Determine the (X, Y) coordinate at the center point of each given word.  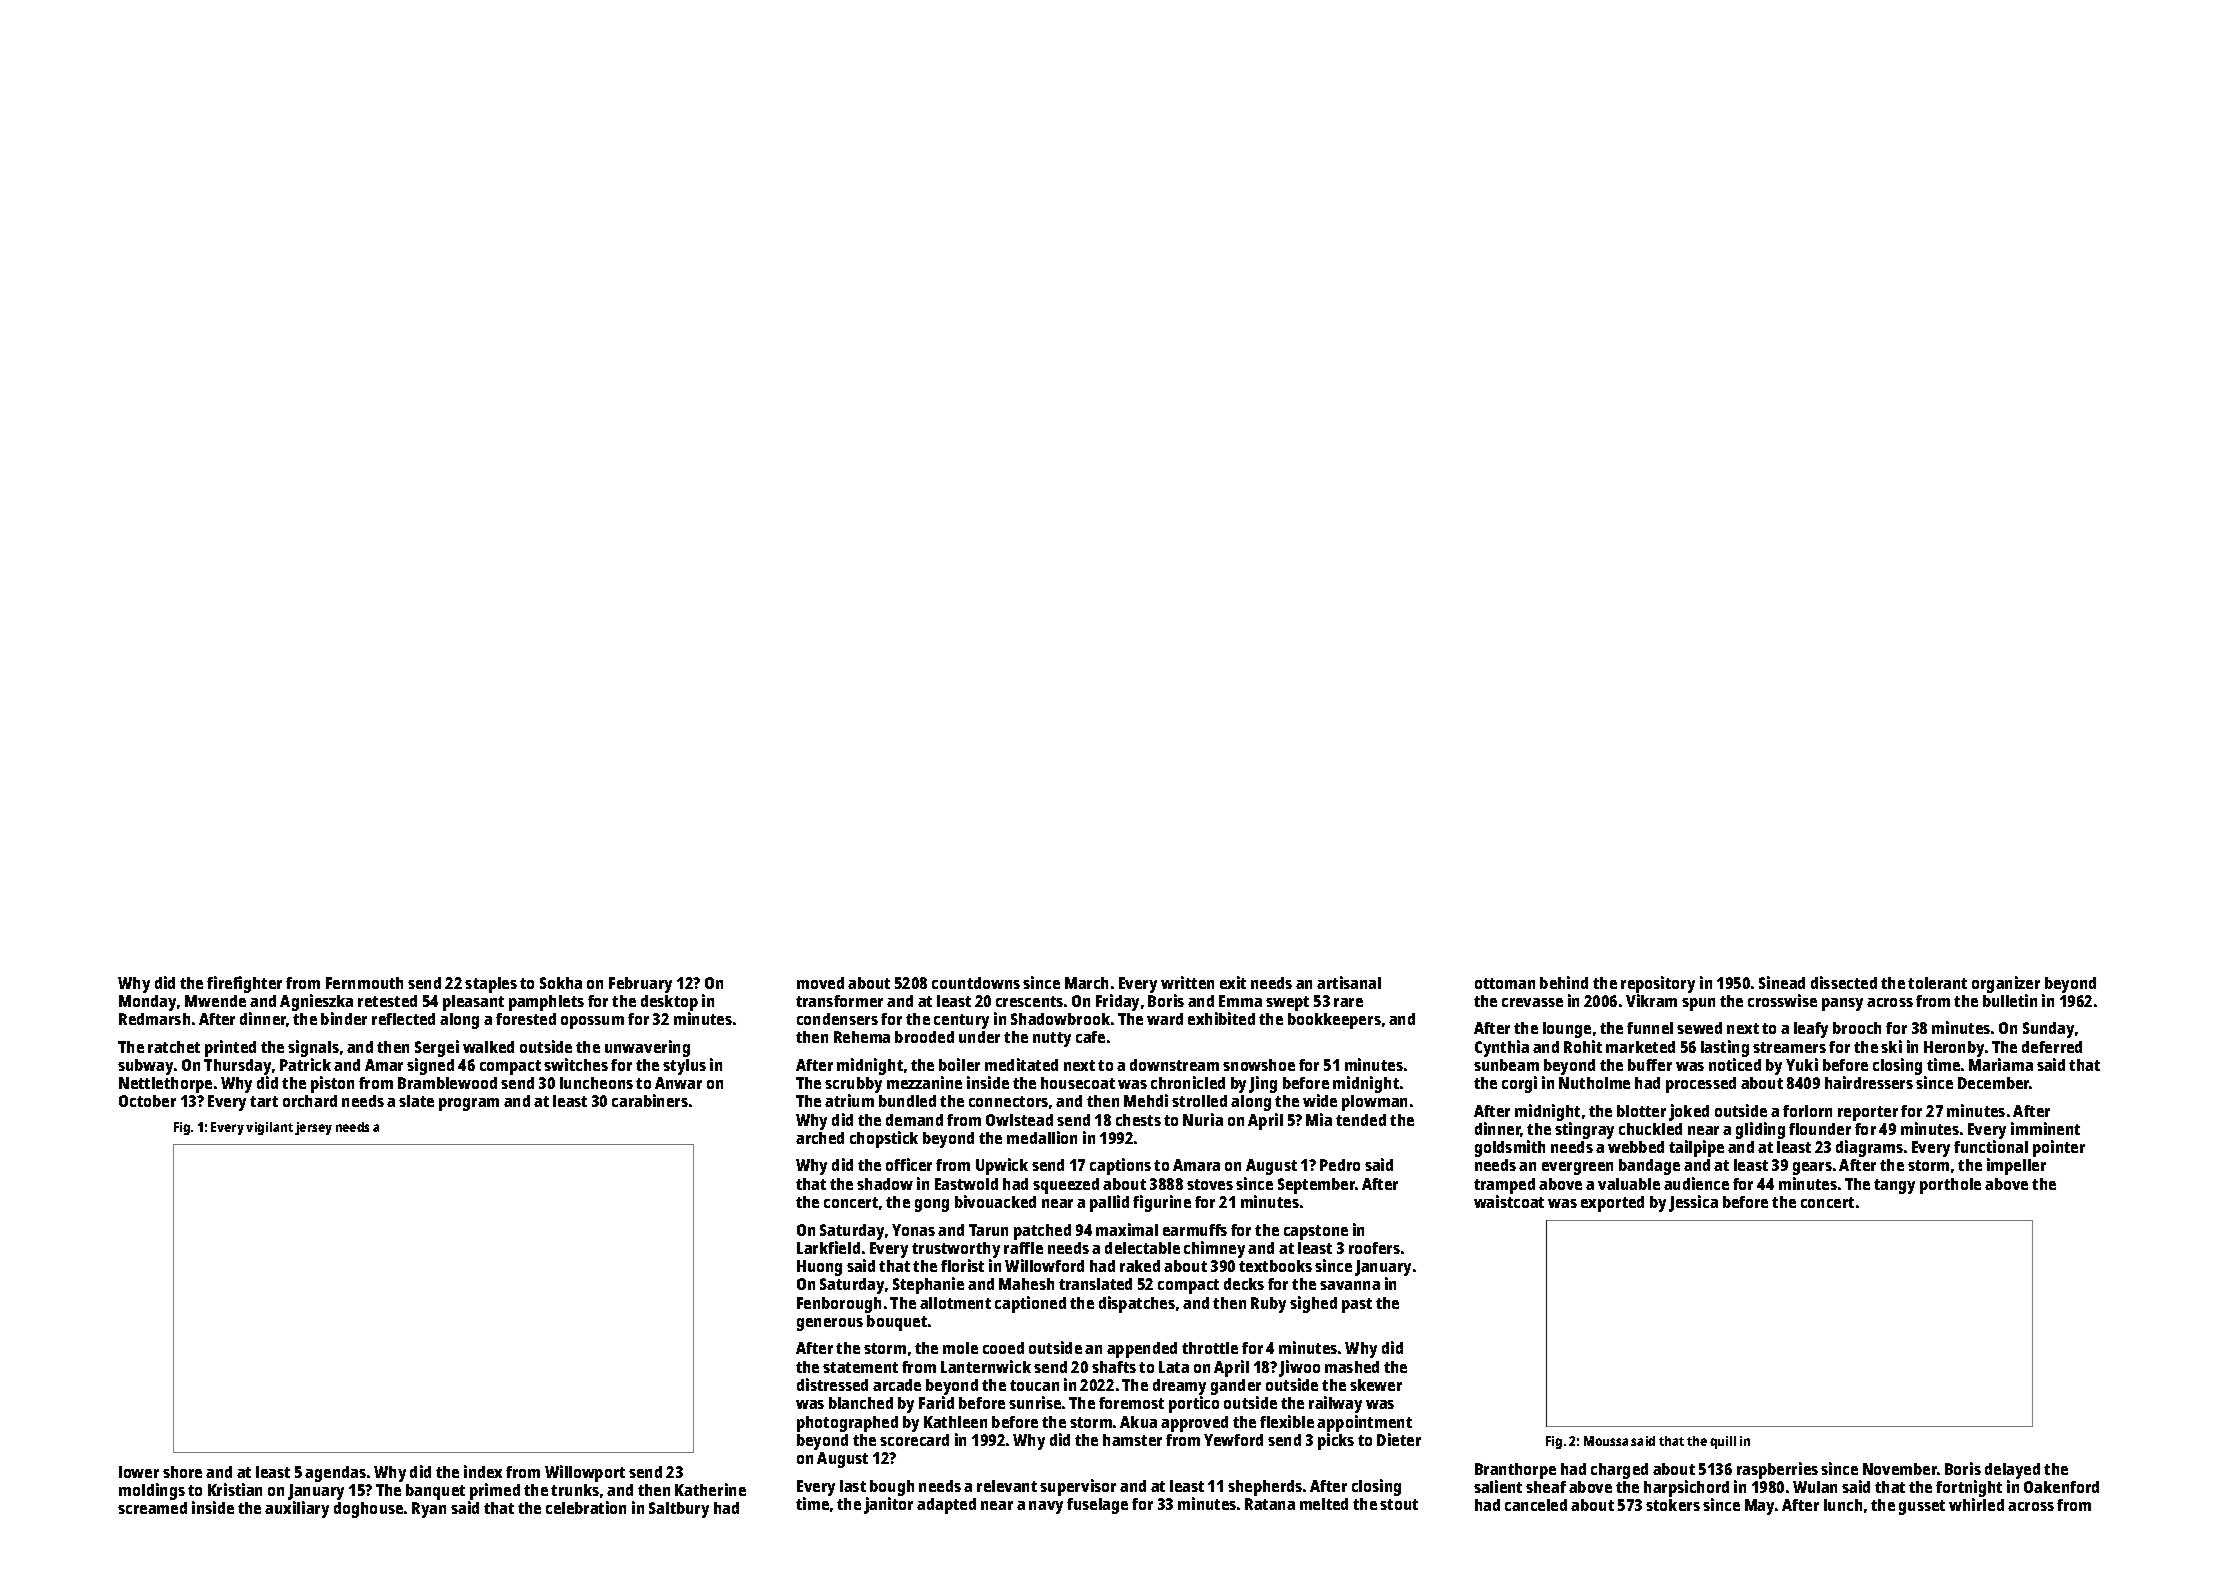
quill (1723, 1442)
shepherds (1265, 1488)
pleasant (473, 1003)
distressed (832, 1384)
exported (1612, 1204)
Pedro (1340, 1165)
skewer (1376, 1385)
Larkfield (828, 1247)
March (1086, 983)
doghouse (368, 1510)
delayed (2012, 1471)
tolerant (1937, 983)
